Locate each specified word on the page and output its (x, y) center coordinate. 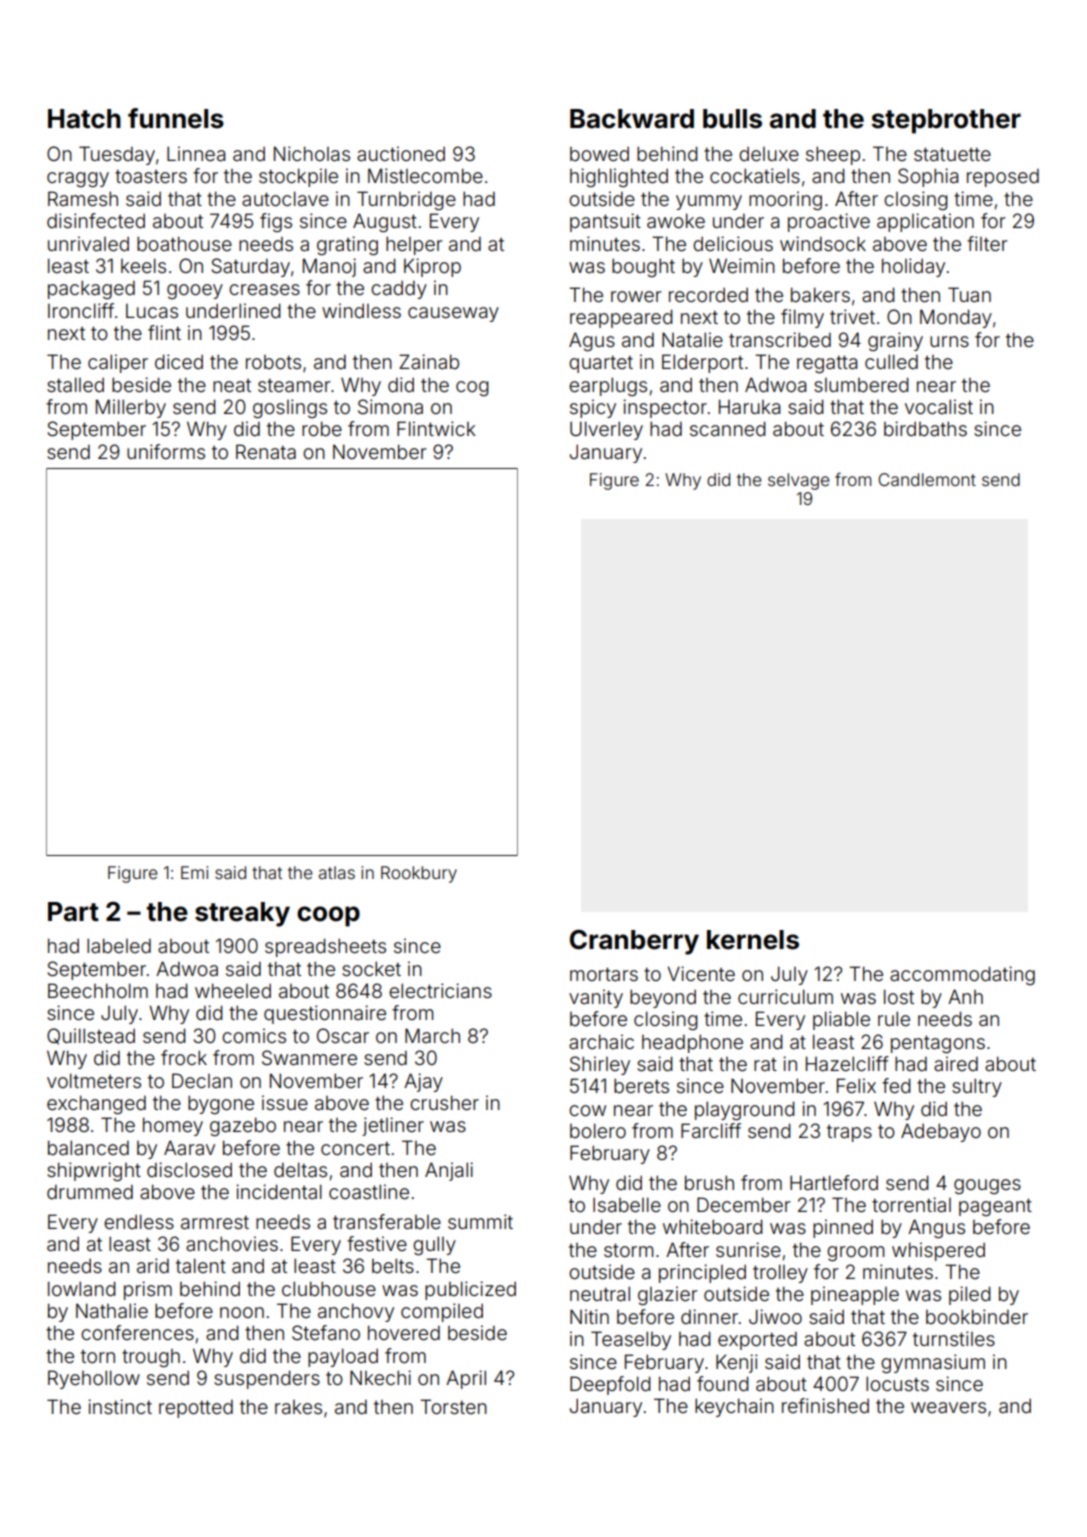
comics (254, 1035)
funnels (176, 118)
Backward (632, 119)
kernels (753, 940)
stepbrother (946, 121)
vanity (596, 998)
